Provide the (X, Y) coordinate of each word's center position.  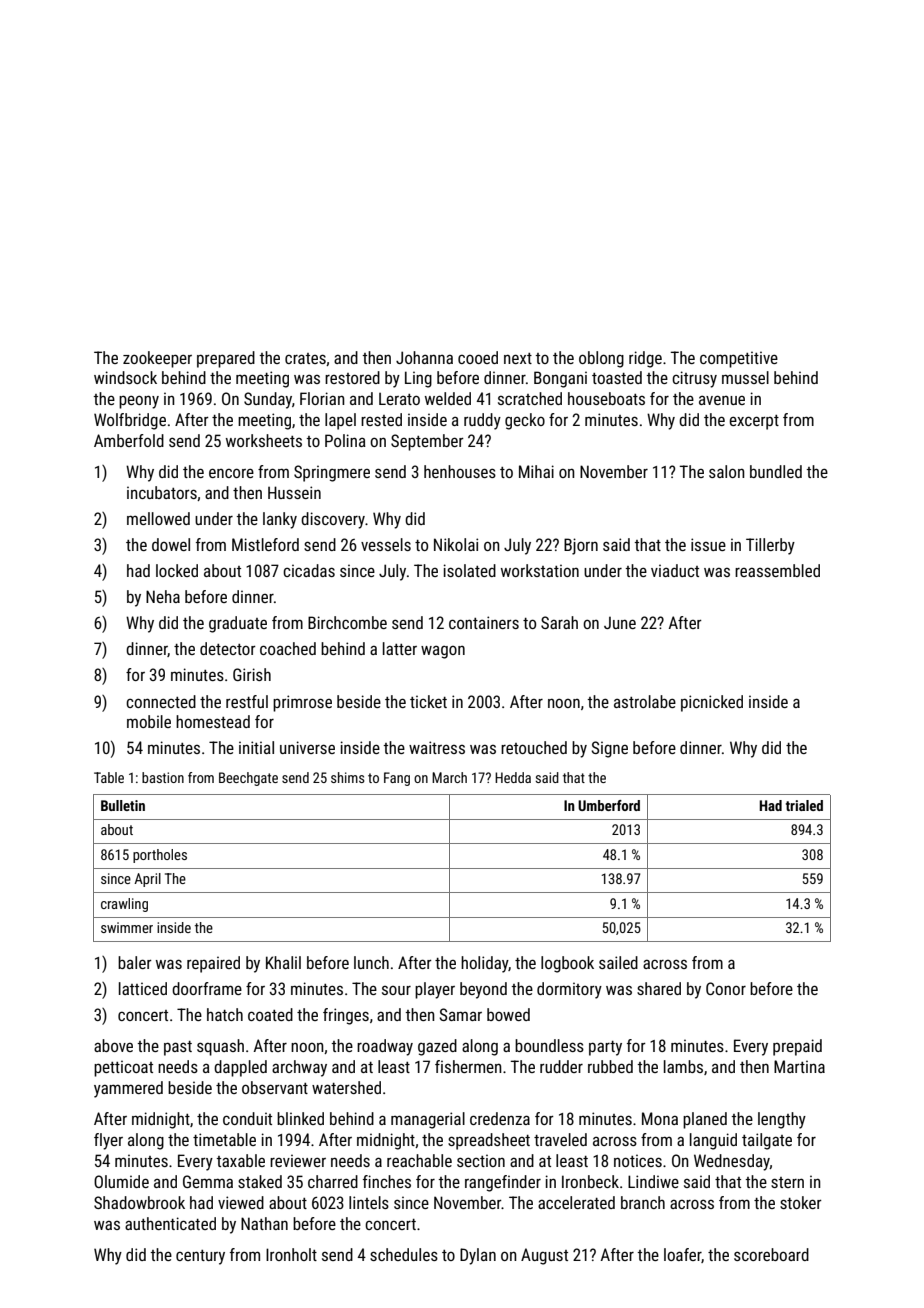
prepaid (797, 1047)
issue (708, 544)
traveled (560, 1139)
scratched (530, 398)
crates (305, 358)
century (200, 1257)
